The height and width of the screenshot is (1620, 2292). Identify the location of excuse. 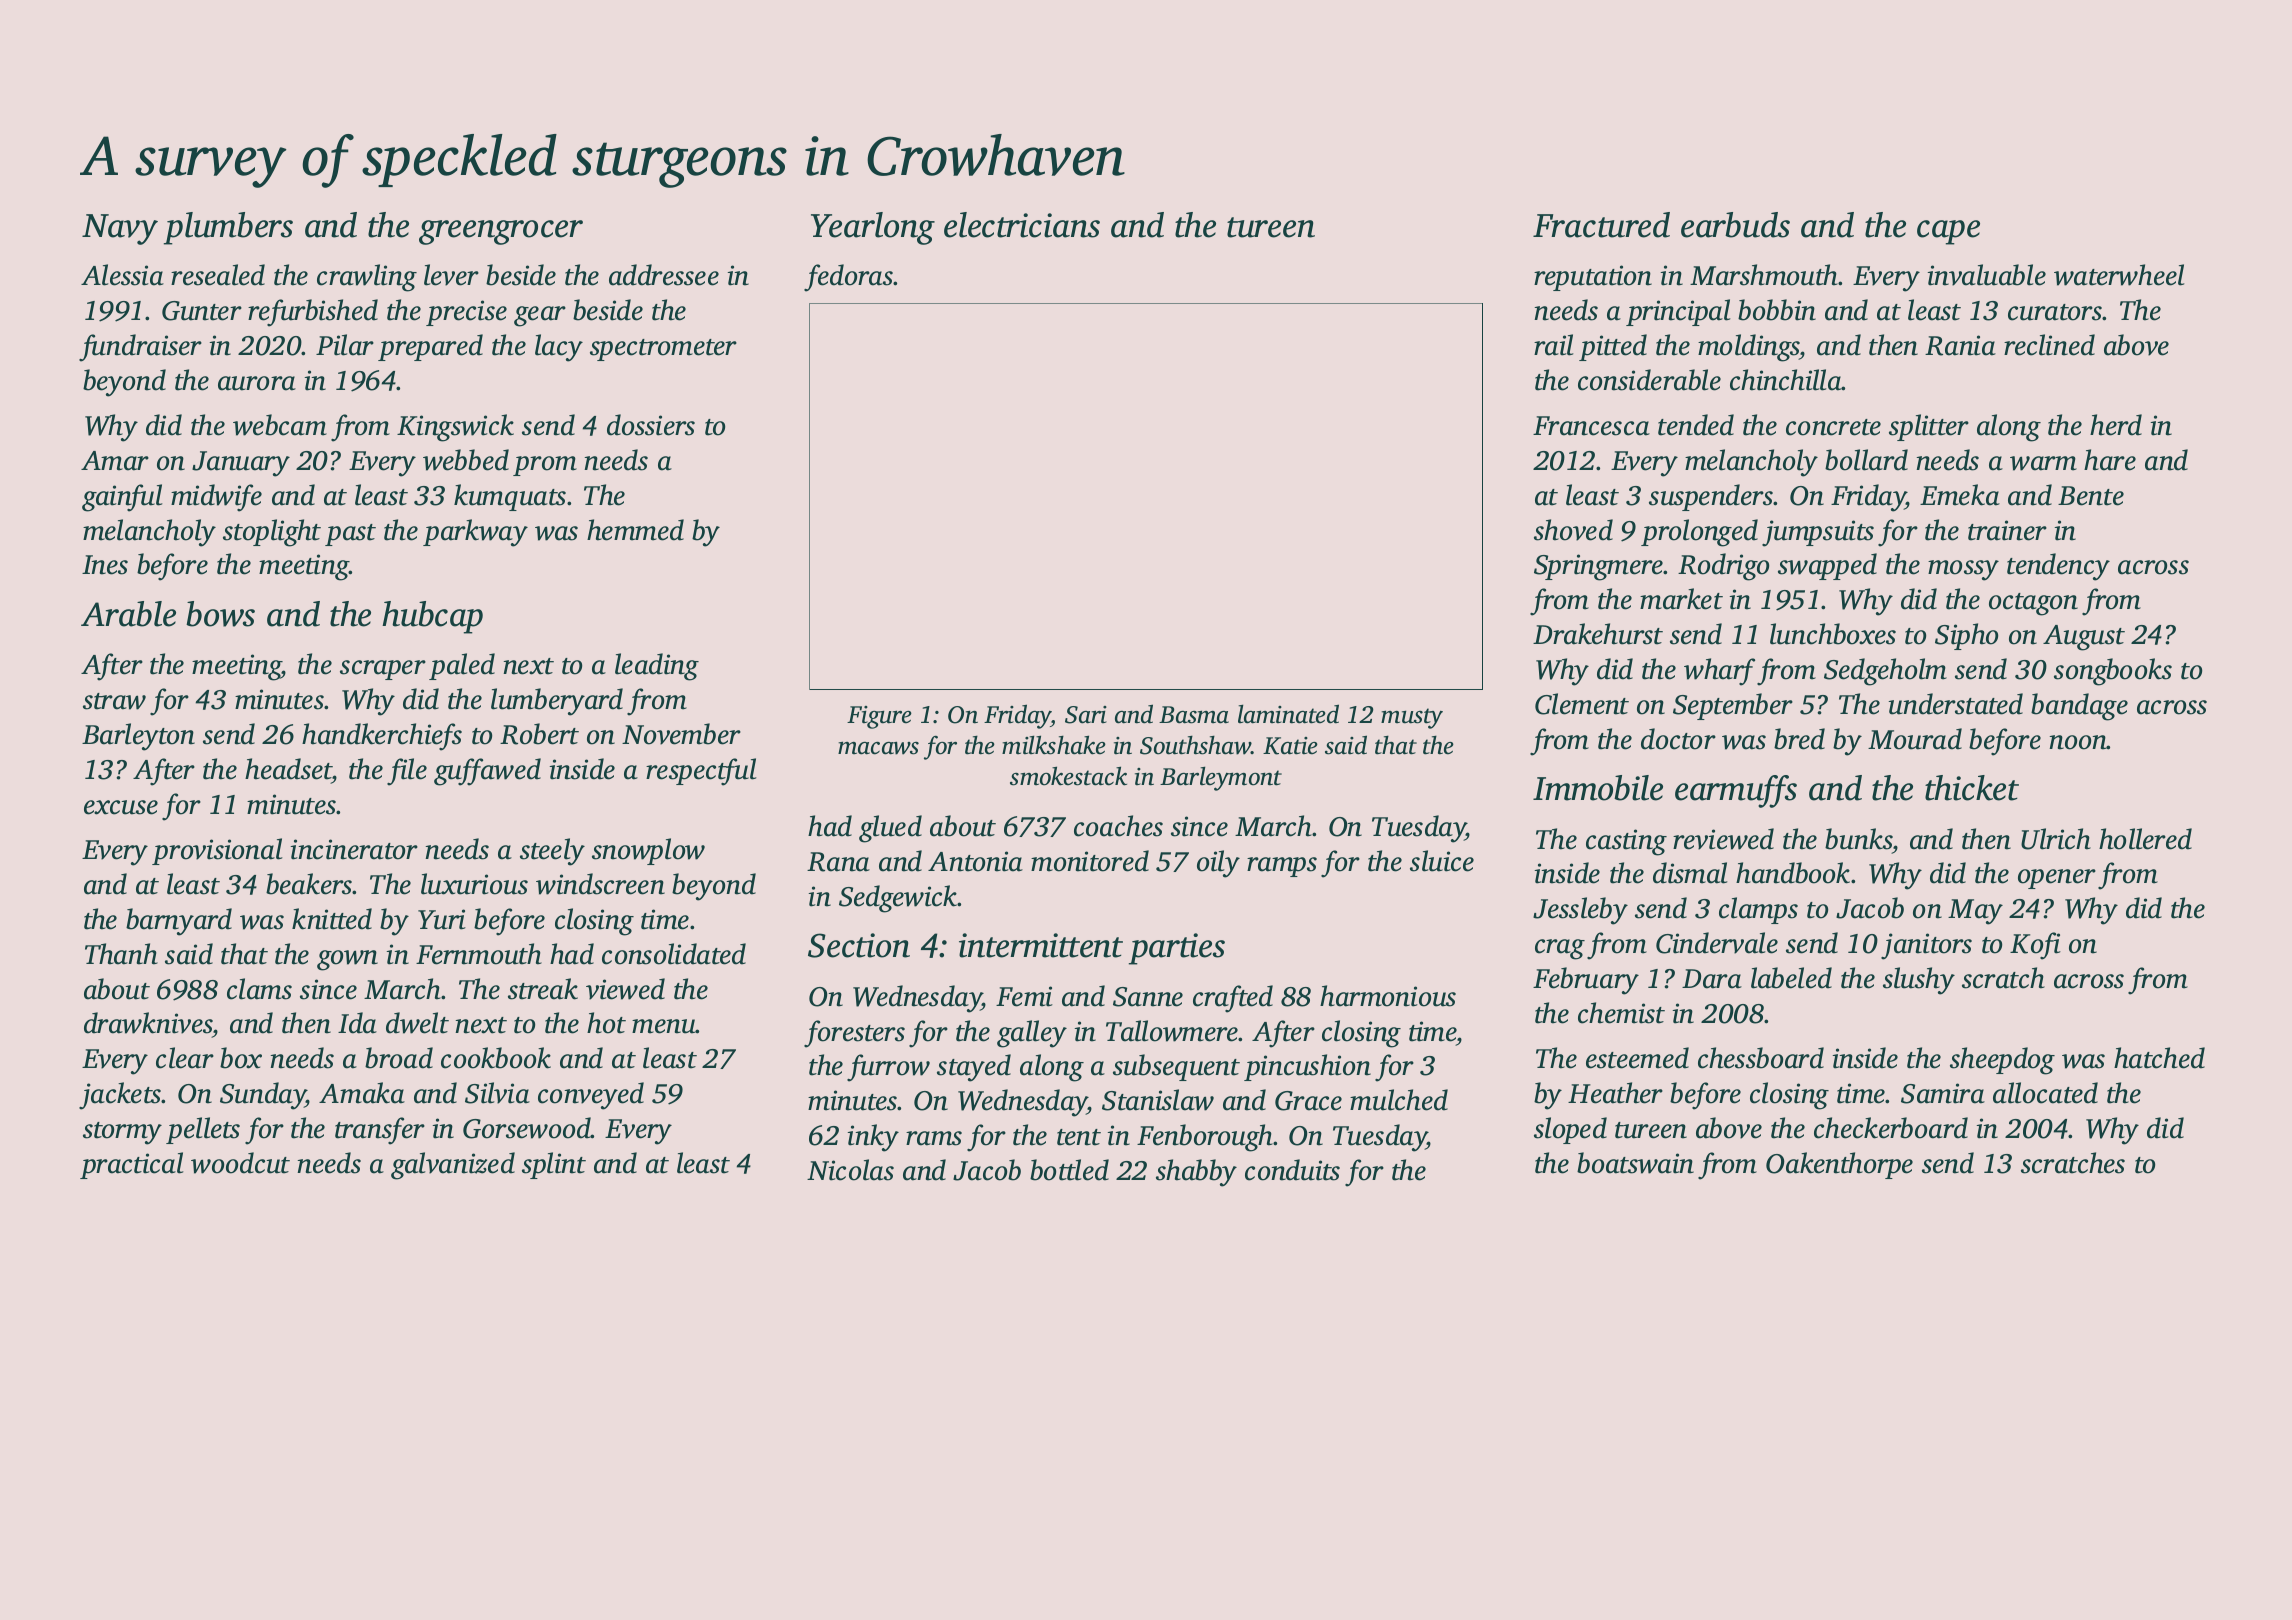
(121, 807).
